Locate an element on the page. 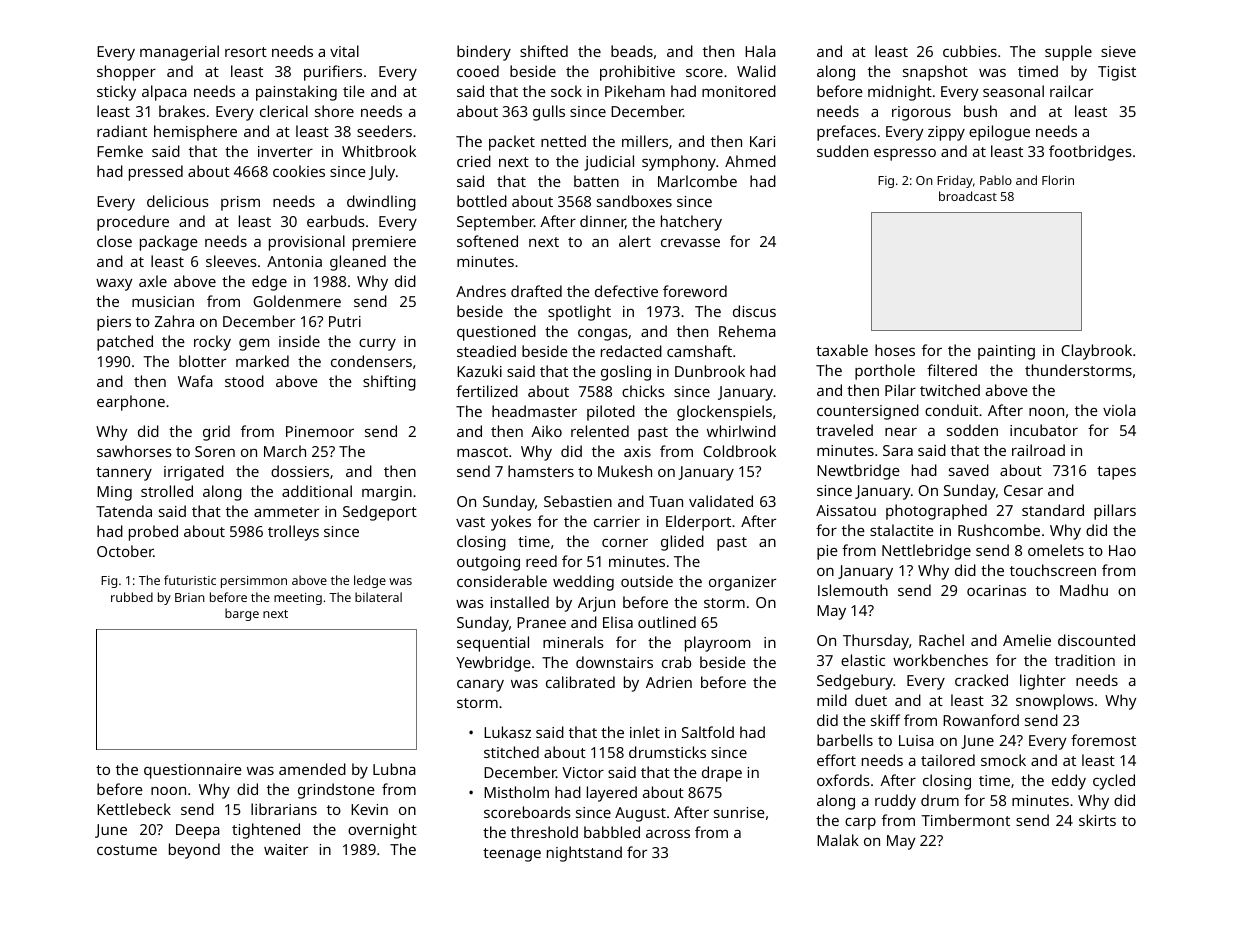 This image has height=952, width=1233. librarians is located at coordinates (284, 809).
